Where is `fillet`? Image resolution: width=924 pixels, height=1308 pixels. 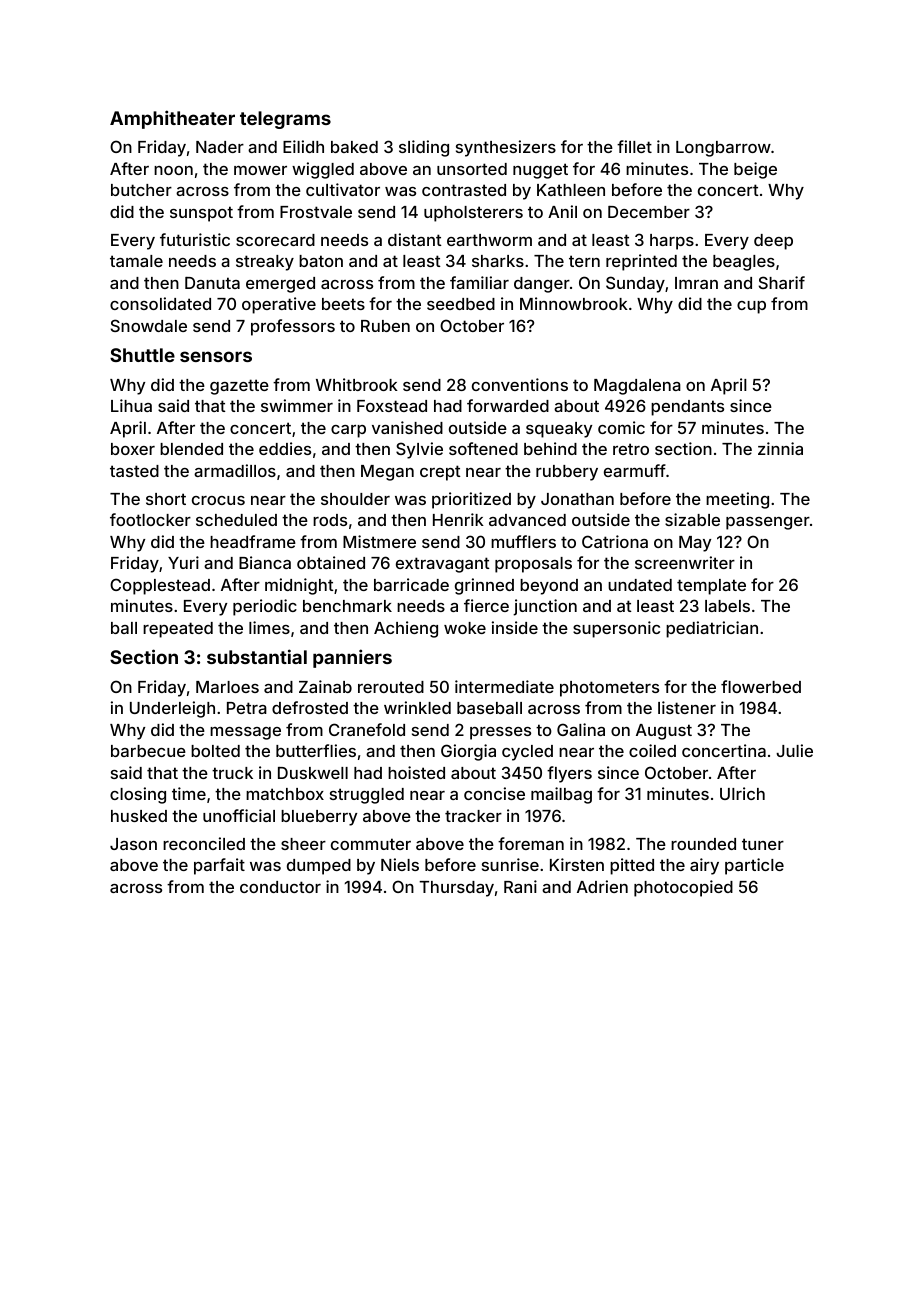
fillet is located at coordinates (634, 146).
